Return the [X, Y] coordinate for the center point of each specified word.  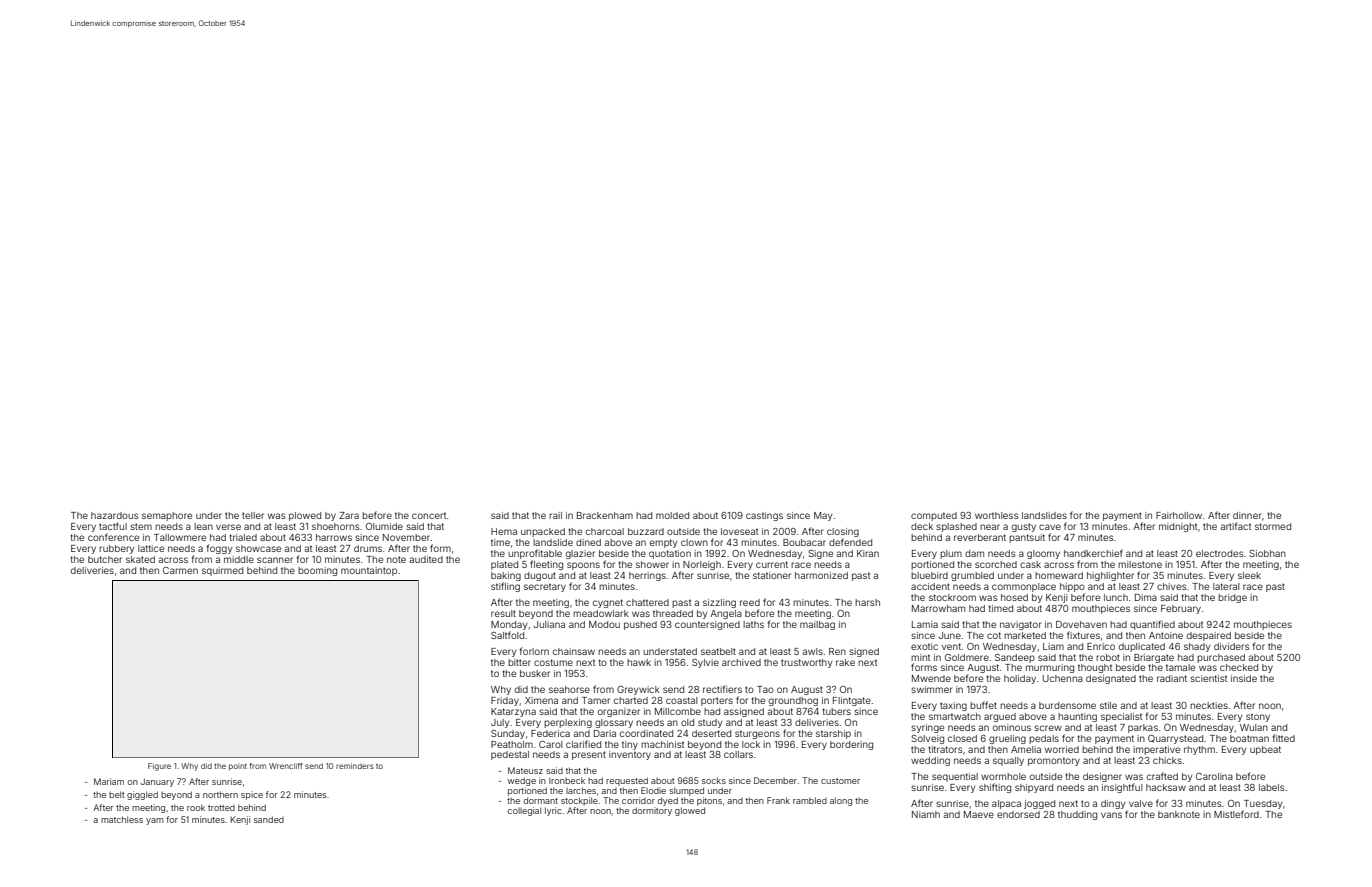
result [503, 613]
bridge [1232, 598]
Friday [505, 701]
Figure [159, 767]
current [772, 564]
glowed [690, 811]
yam [154, 821]
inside [1244, 678]
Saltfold [507, 635]
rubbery [116, 549]
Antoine [1166, 635]
